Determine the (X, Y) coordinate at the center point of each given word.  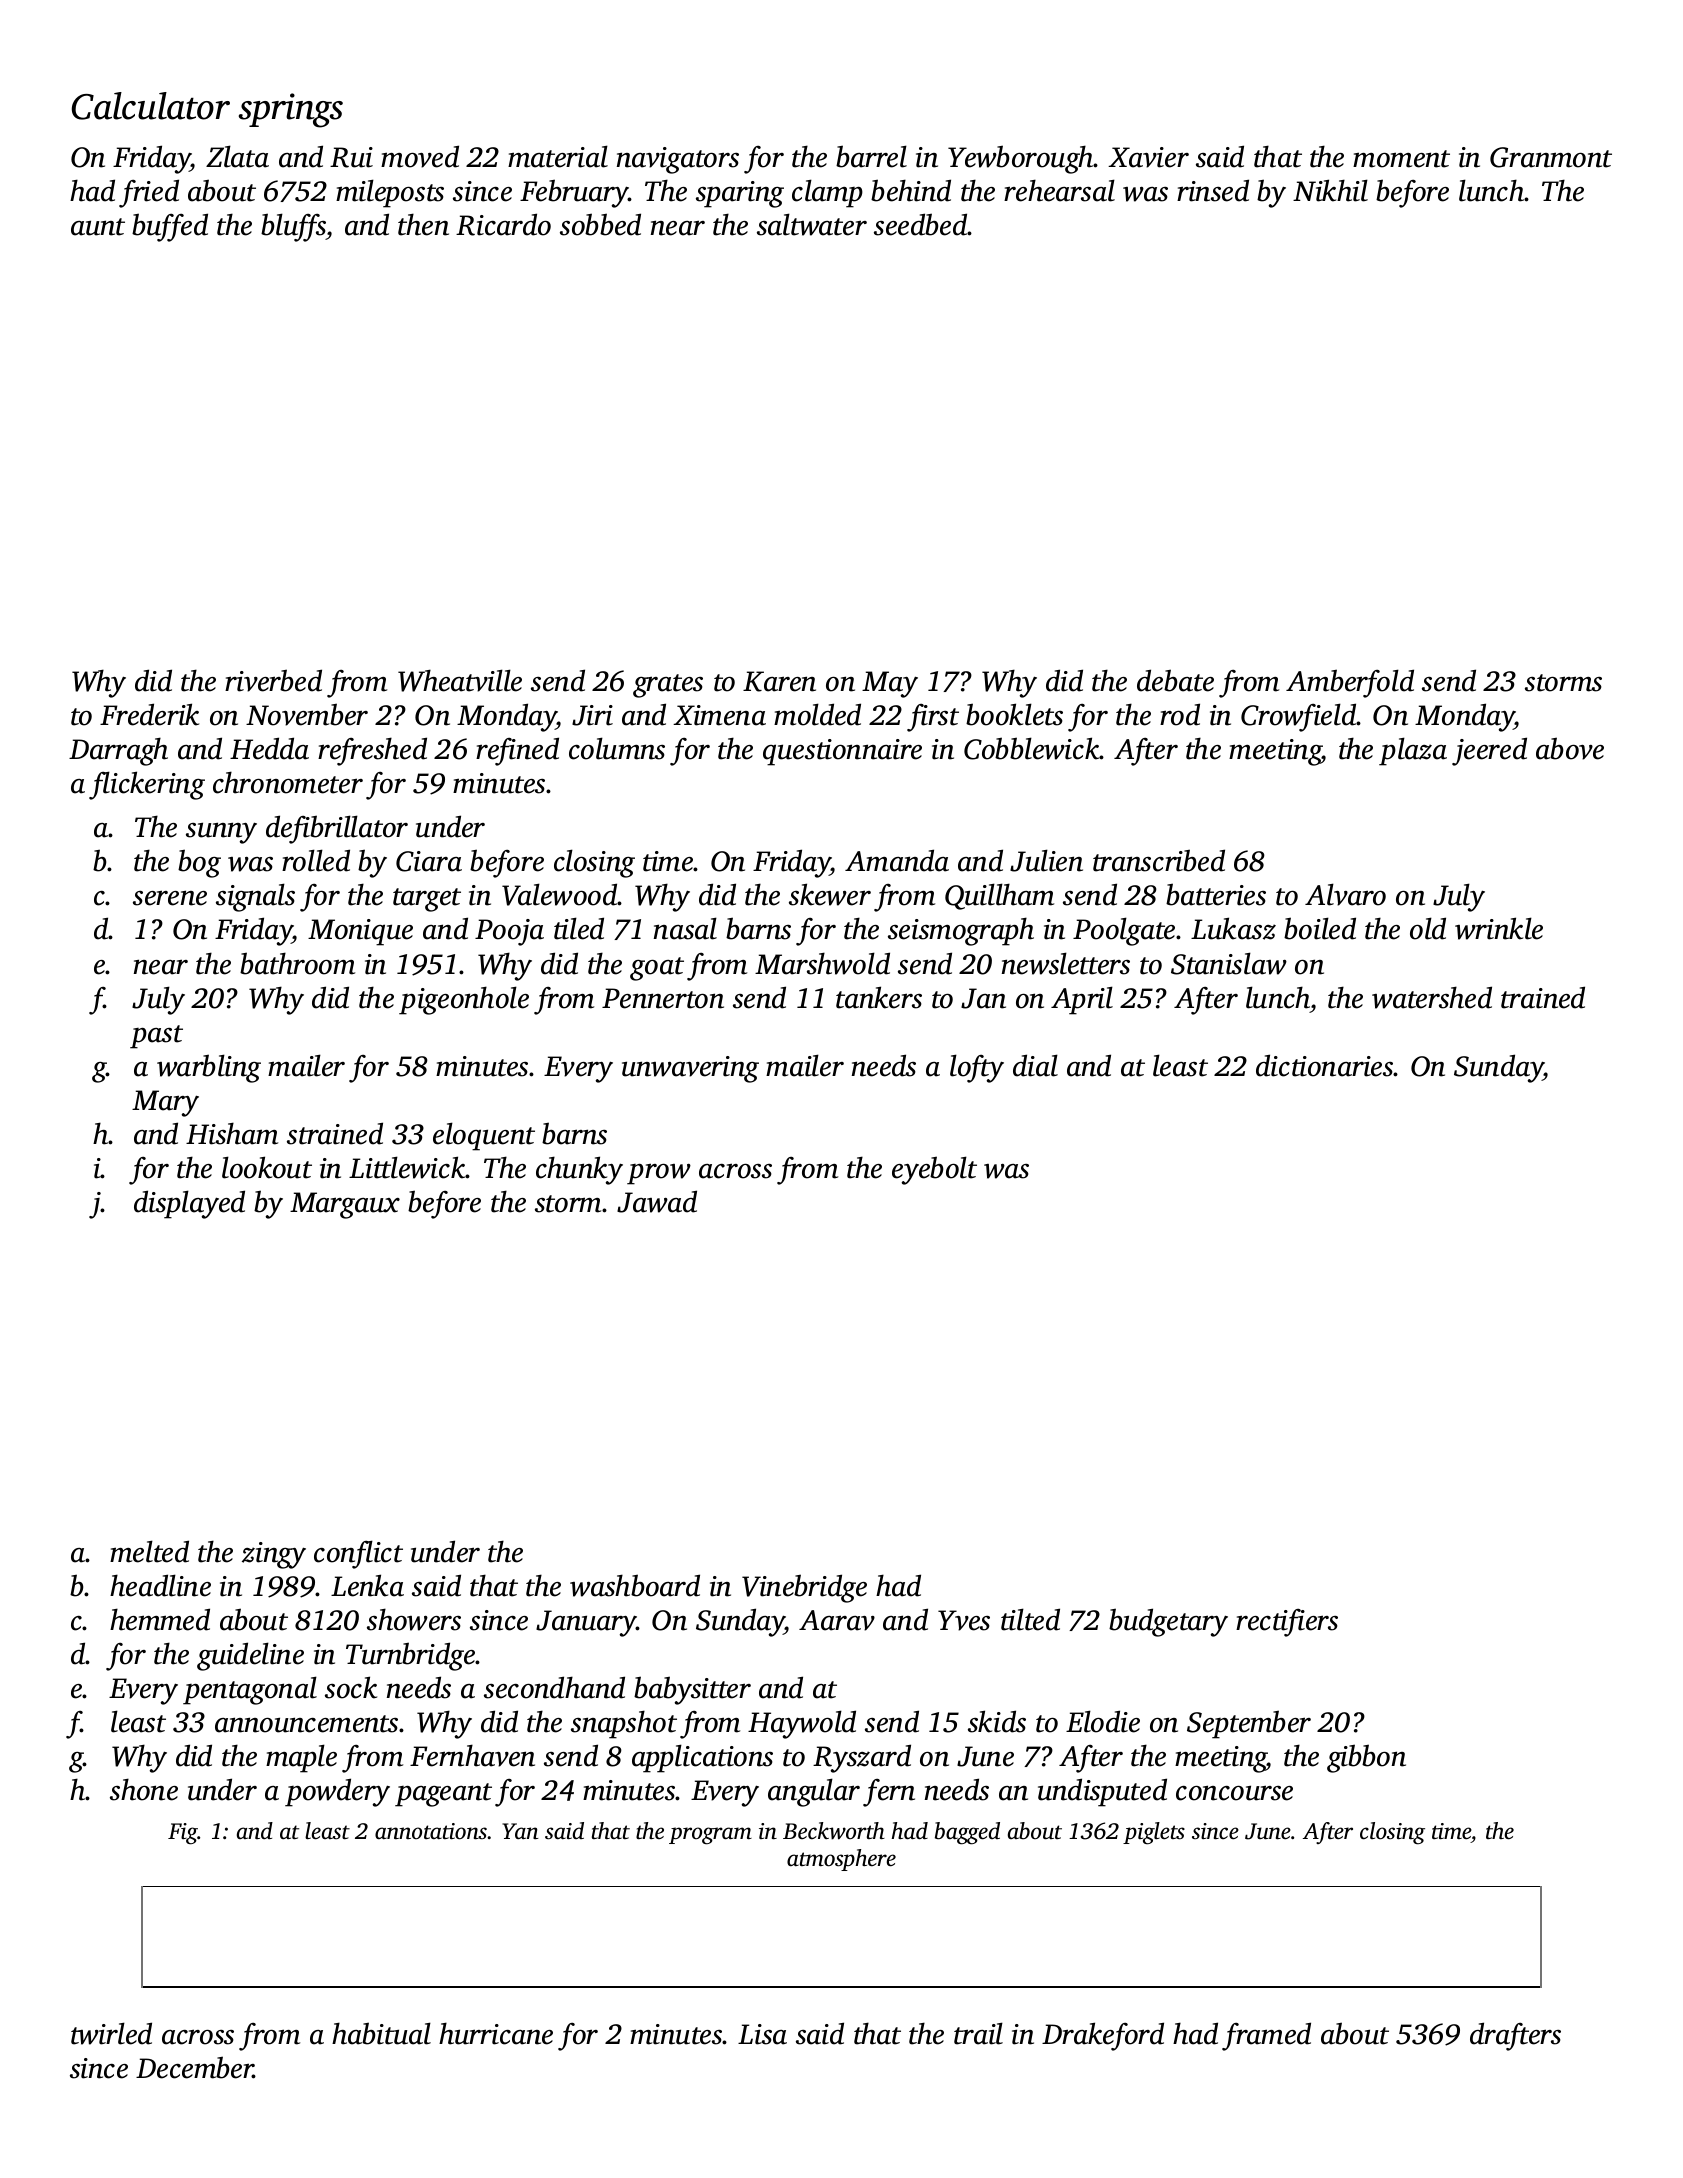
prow (659, 1174)
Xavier (1148, 157)
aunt (98, 227)
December (195, 2067)
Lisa (762, 2034)
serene (170, 898)
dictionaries (1325, 1065)
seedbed (921, 224)
